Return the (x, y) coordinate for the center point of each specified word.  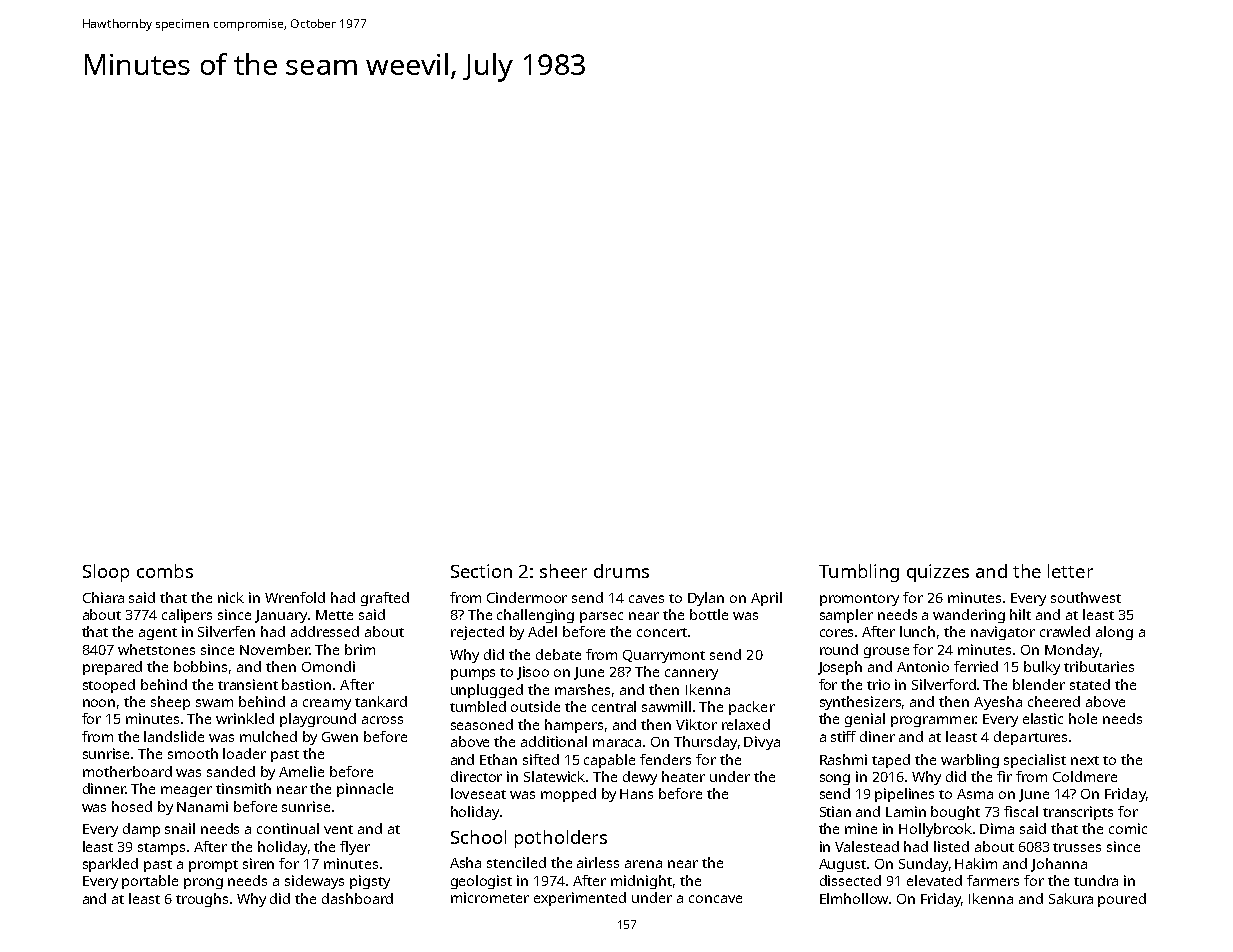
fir (1004, 776)
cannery (691, 674)
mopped (568, 795)
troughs (202, 900)
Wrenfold (295, 597)
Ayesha (998, 703)
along (1114, 633)
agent (158, 634)
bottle (709, 614)
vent (338, 829)
